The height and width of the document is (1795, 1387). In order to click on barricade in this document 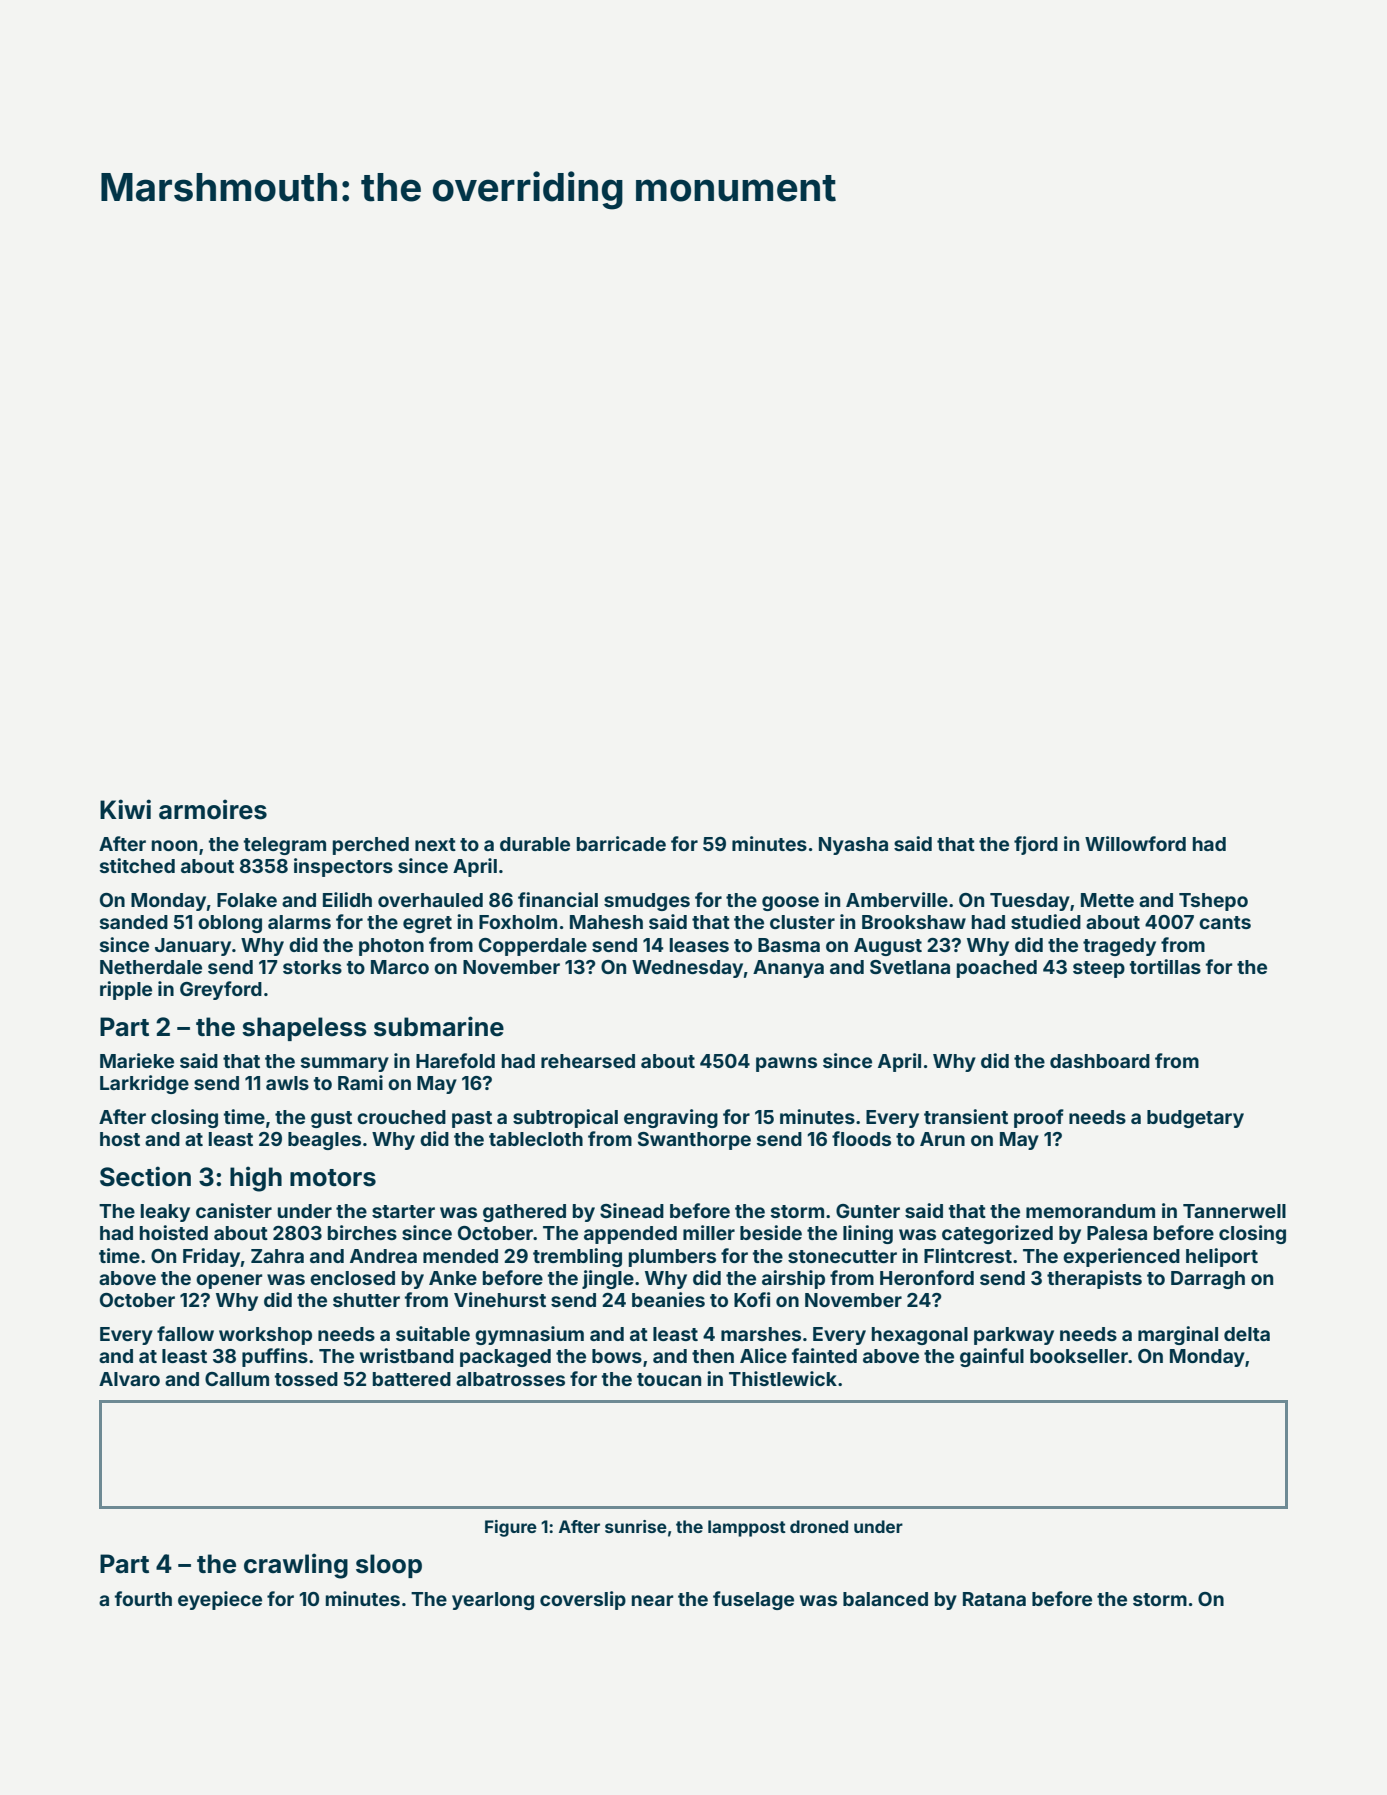, I will do `click(621, 843)`.
